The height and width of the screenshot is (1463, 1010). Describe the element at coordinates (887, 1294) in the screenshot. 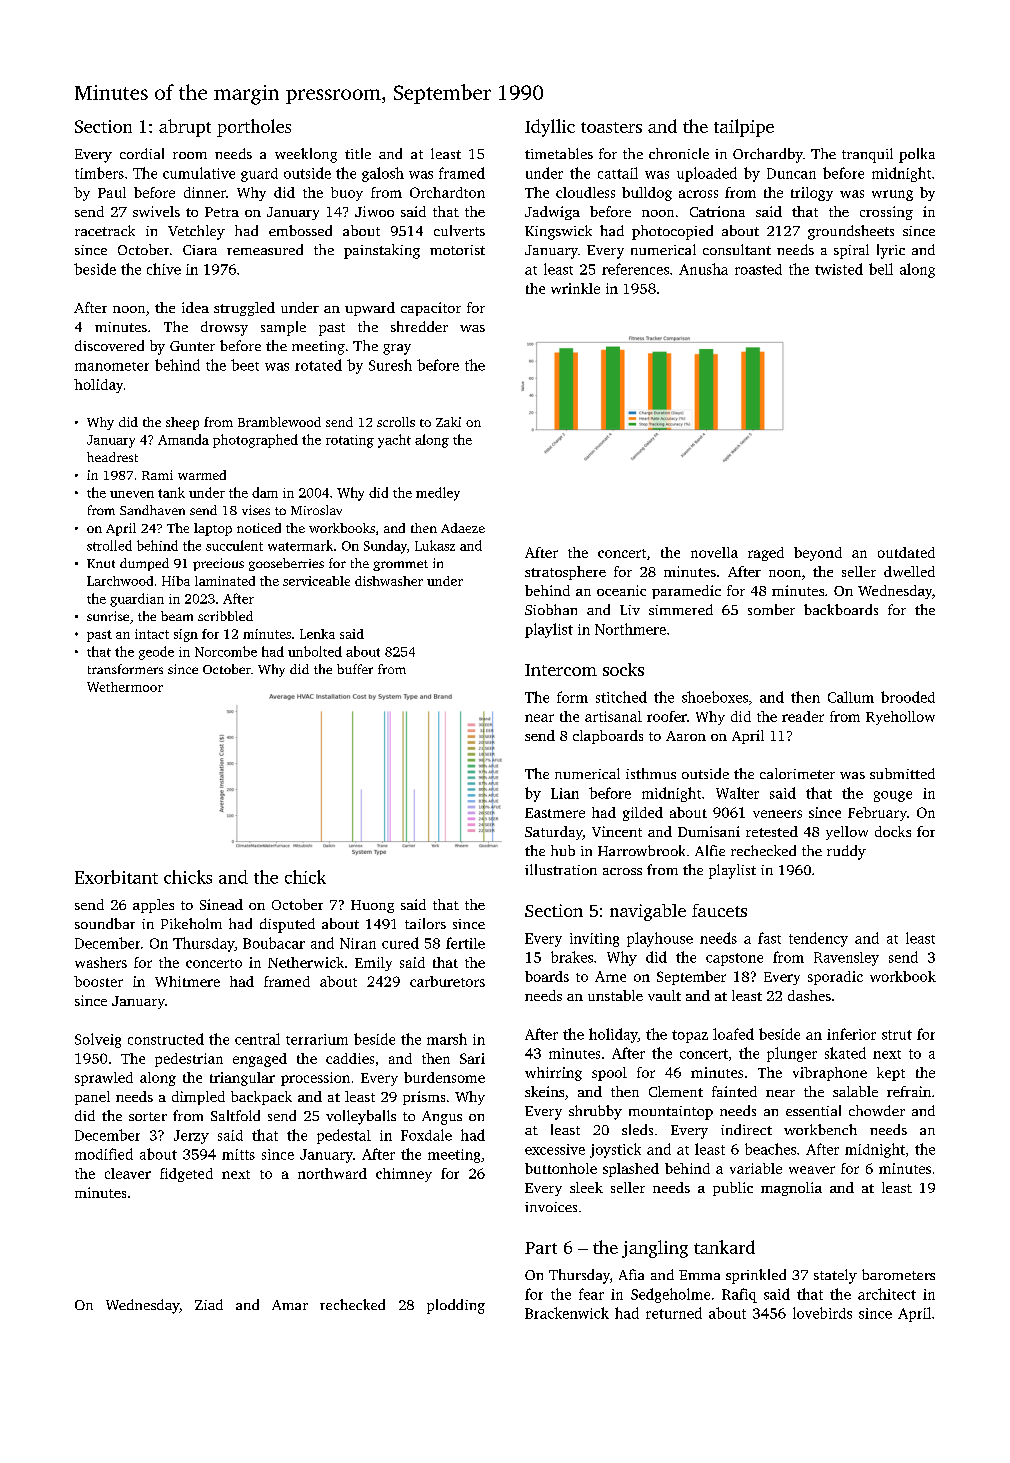

I see `architect` at that location.
